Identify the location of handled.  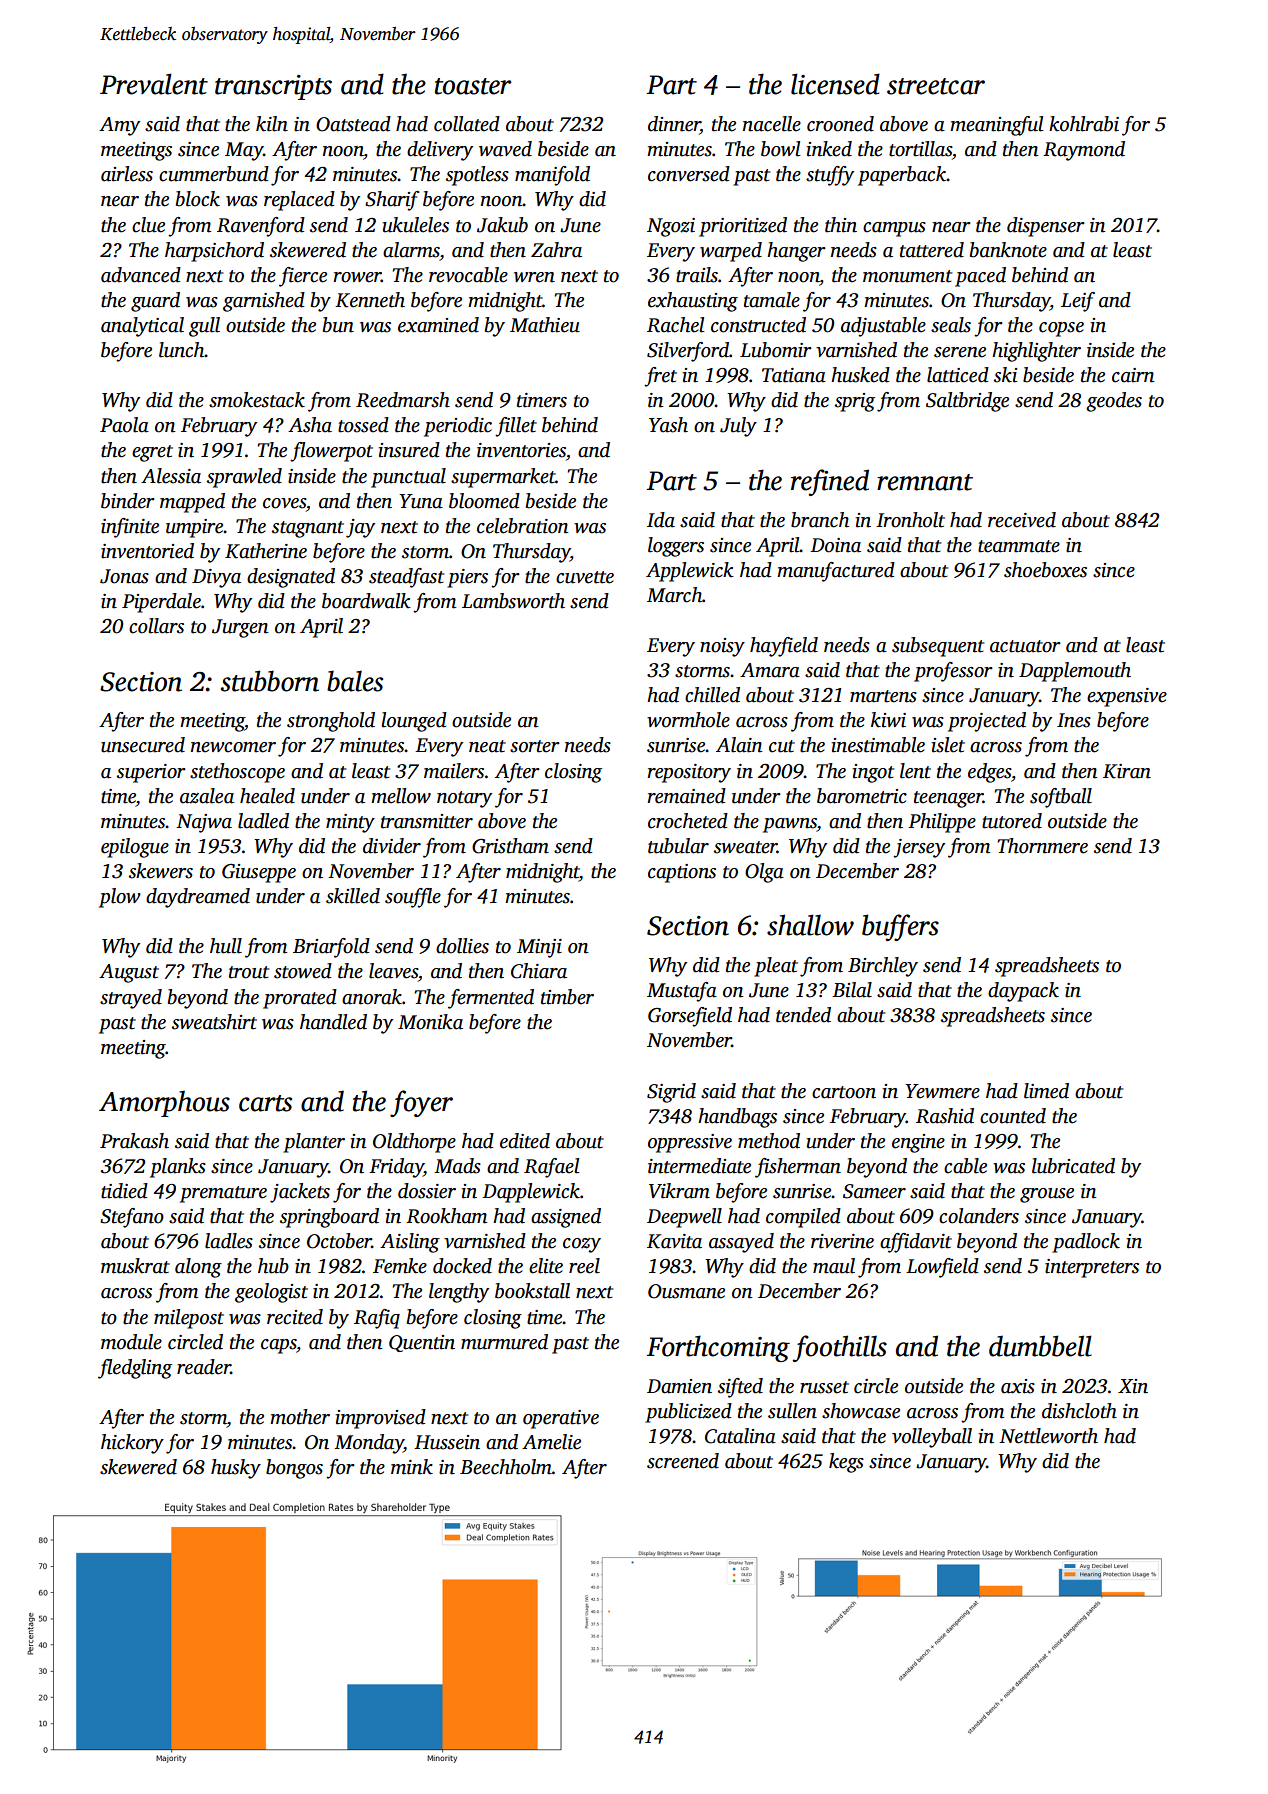
(333, 1022).
